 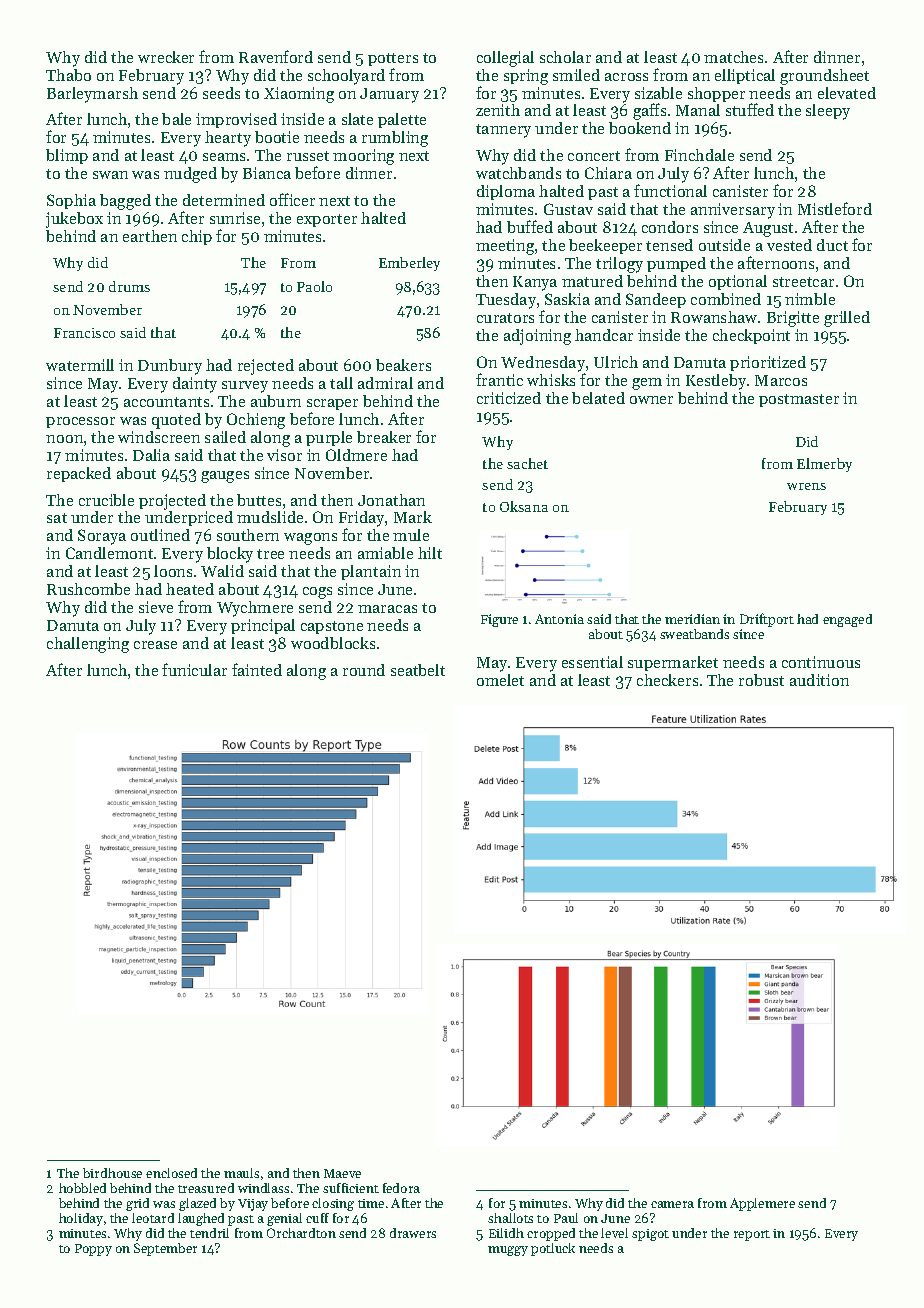 I want to click on matches, so click(x=733, y=57).
